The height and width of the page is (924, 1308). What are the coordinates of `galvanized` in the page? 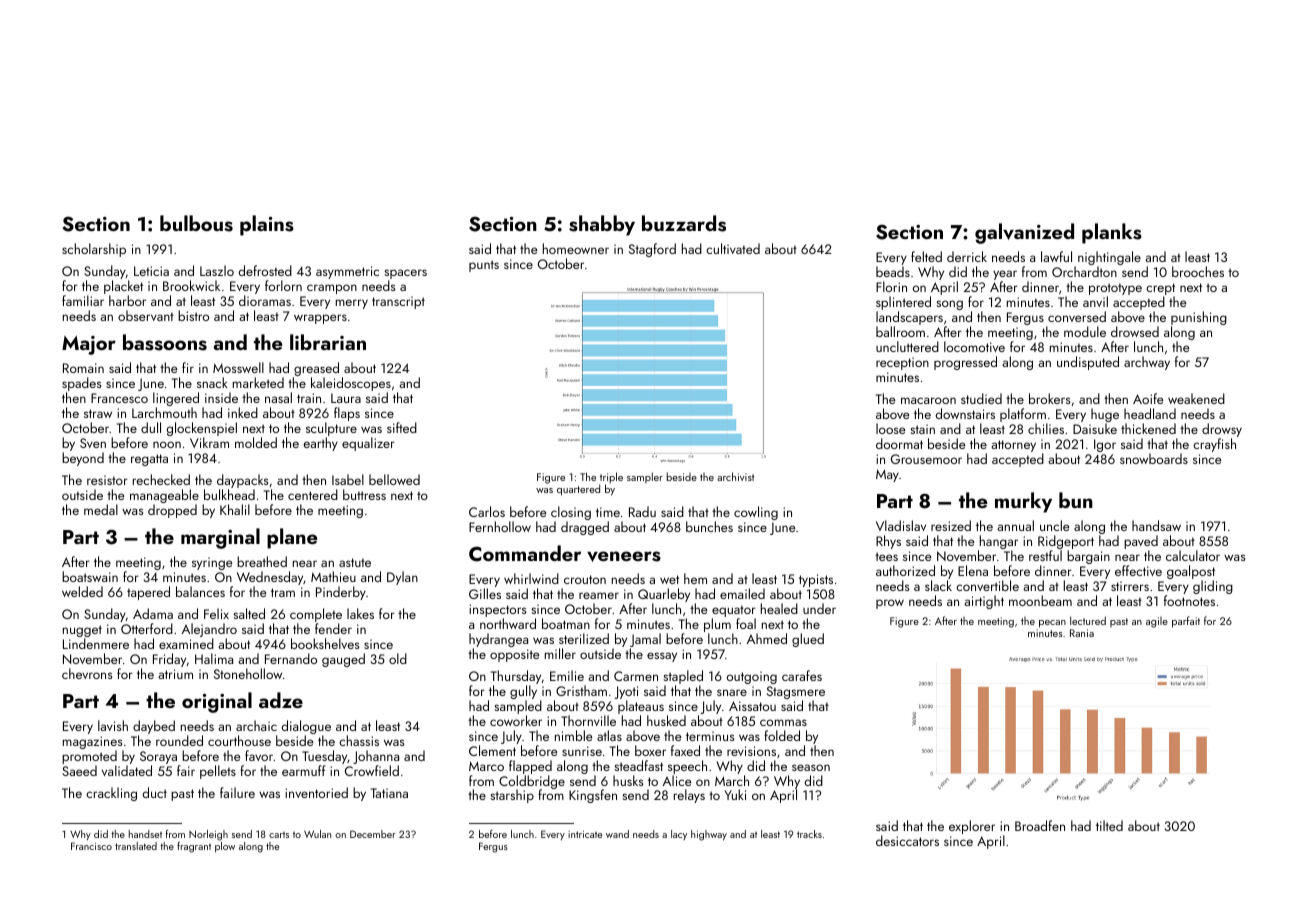 It's located at (1024, 233).
